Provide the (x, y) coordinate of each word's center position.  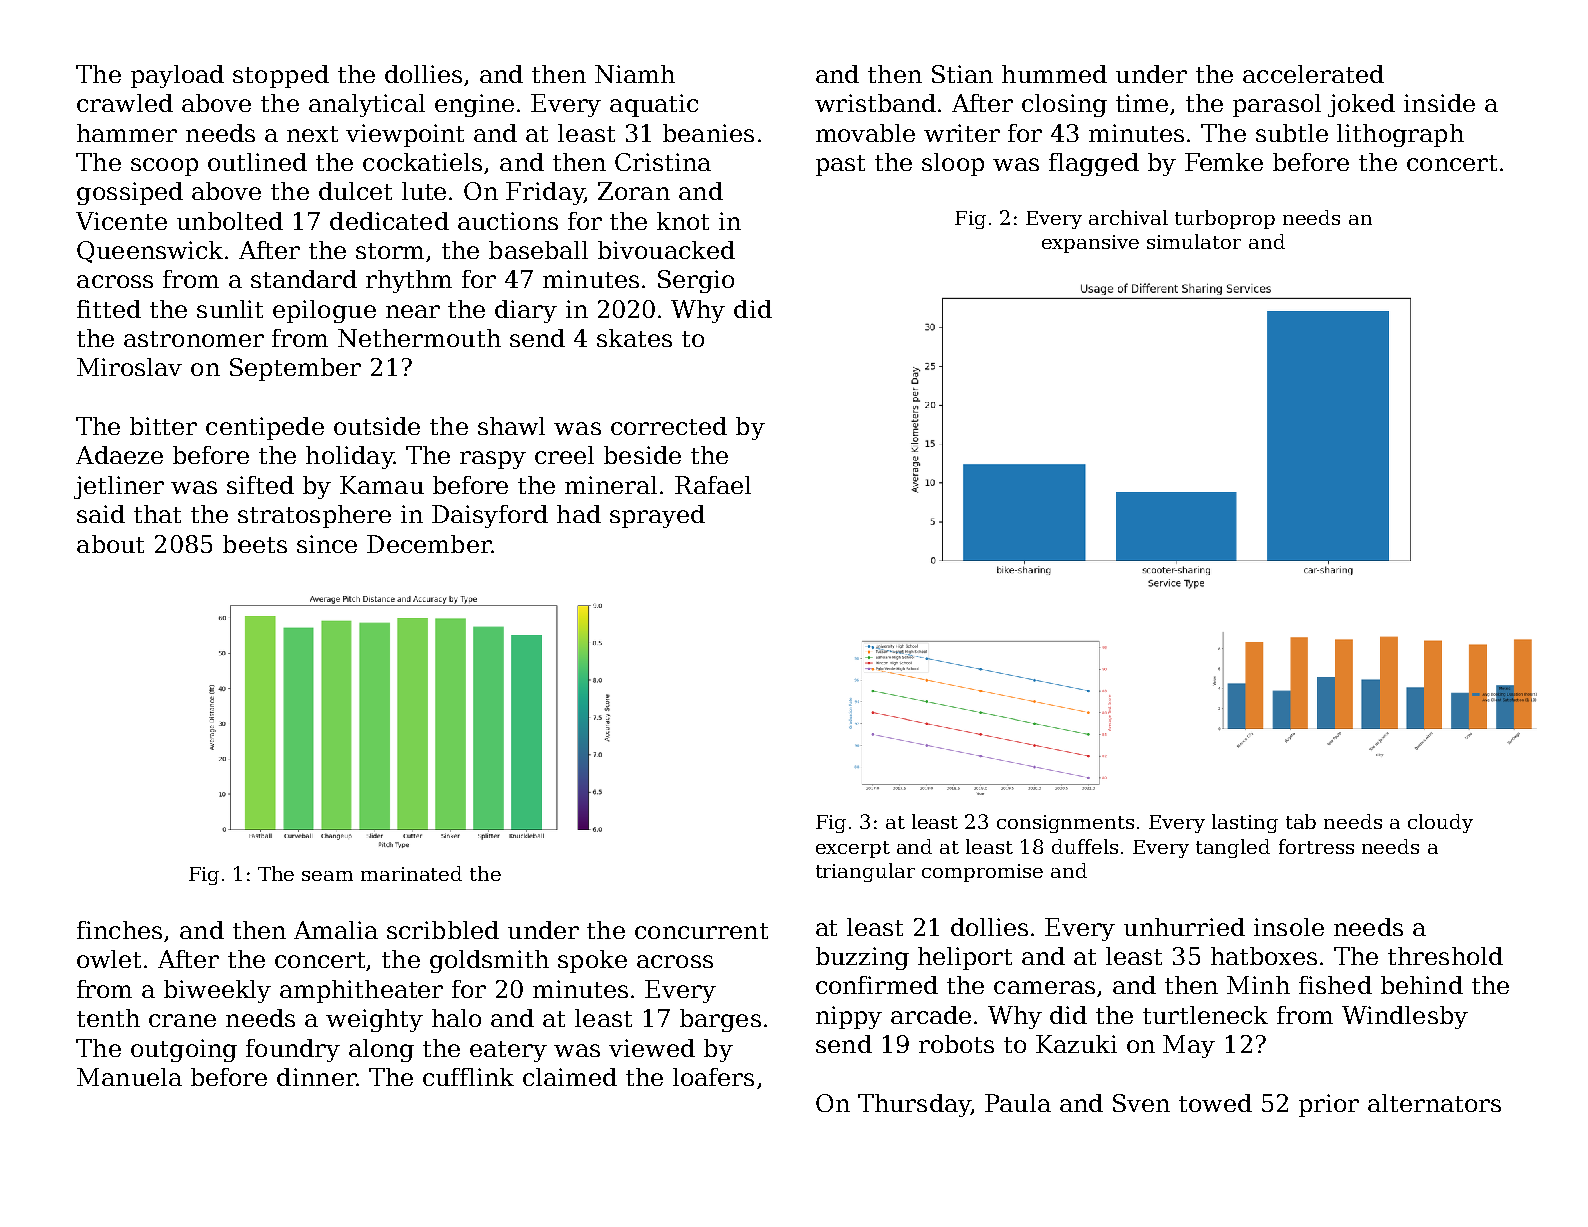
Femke (1224, 162)
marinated (411, 873)
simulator (1194, 241)
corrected (669, 426)
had (579, 514)
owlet (109, 959)
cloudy (1440, 823)
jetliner (119, 487)
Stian (962, 74)
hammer (127, 133)
